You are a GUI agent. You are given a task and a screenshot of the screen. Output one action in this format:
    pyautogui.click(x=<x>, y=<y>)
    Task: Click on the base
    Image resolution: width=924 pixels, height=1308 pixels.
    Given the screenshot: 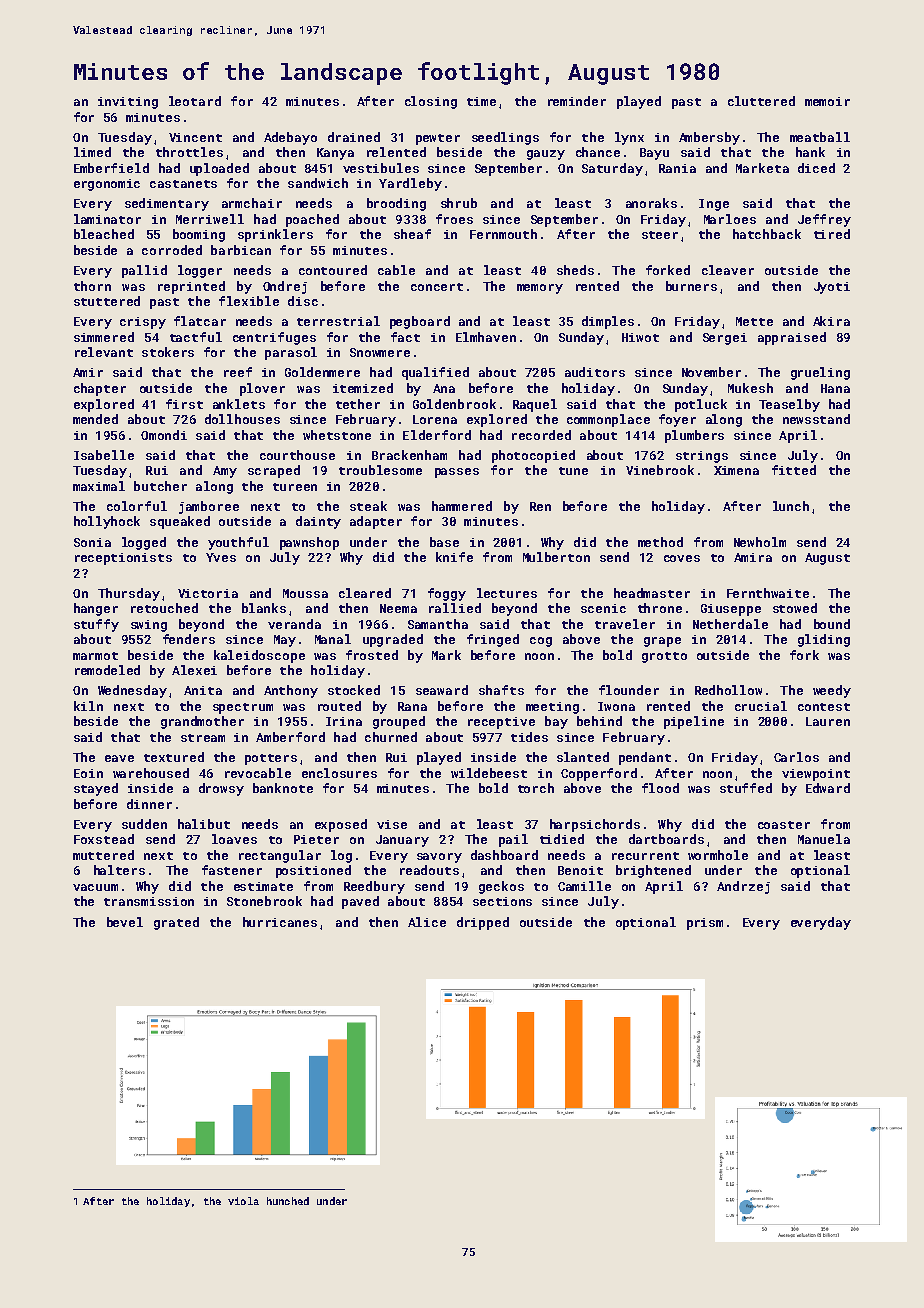 What is the action you would take?
    pyautogui.click(x=444, y=542)
